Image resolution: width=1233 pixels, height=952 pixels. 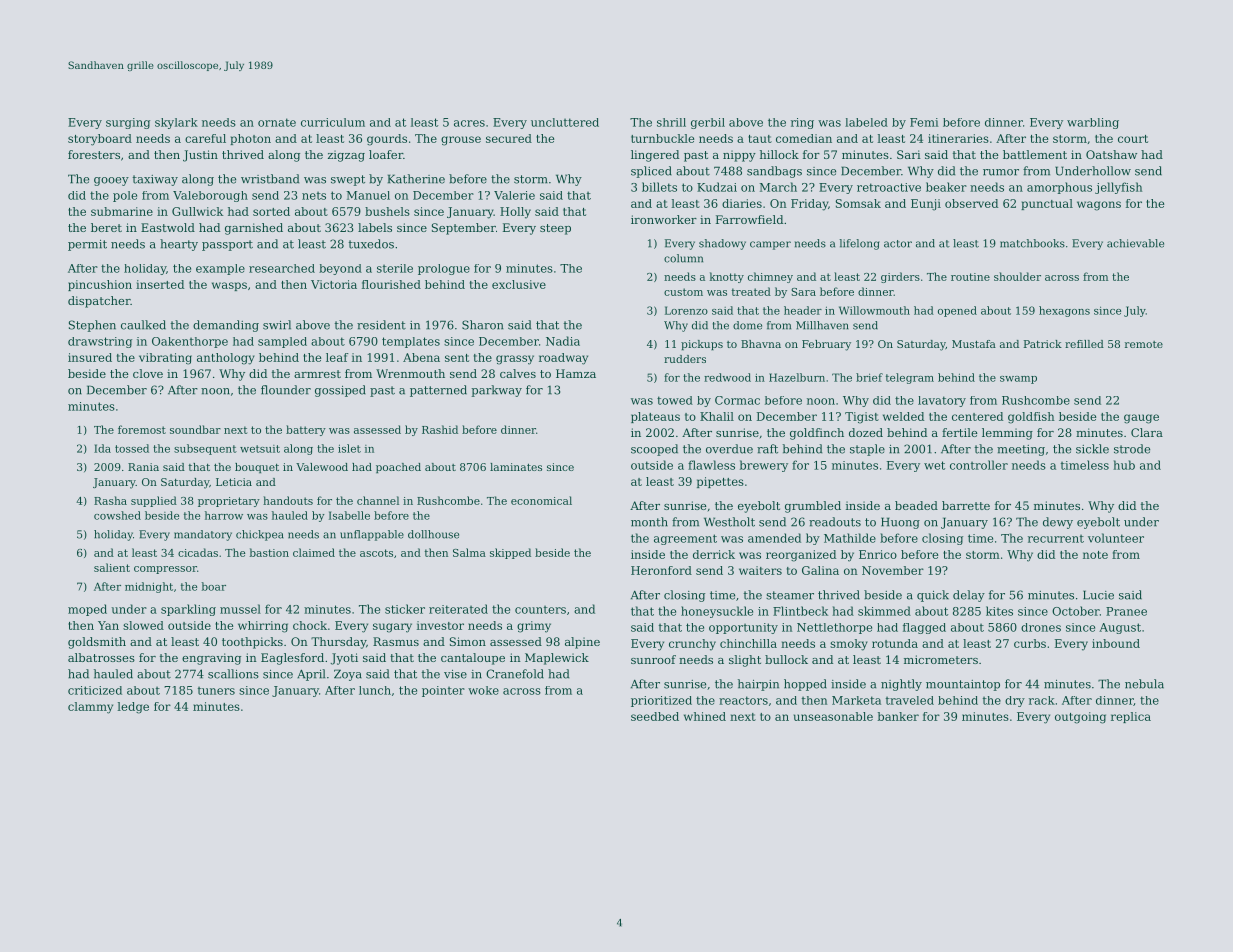 What do you see at coordinates (155, 180) in the image?
I see `taxiway` at bounding box center [155, 180].
